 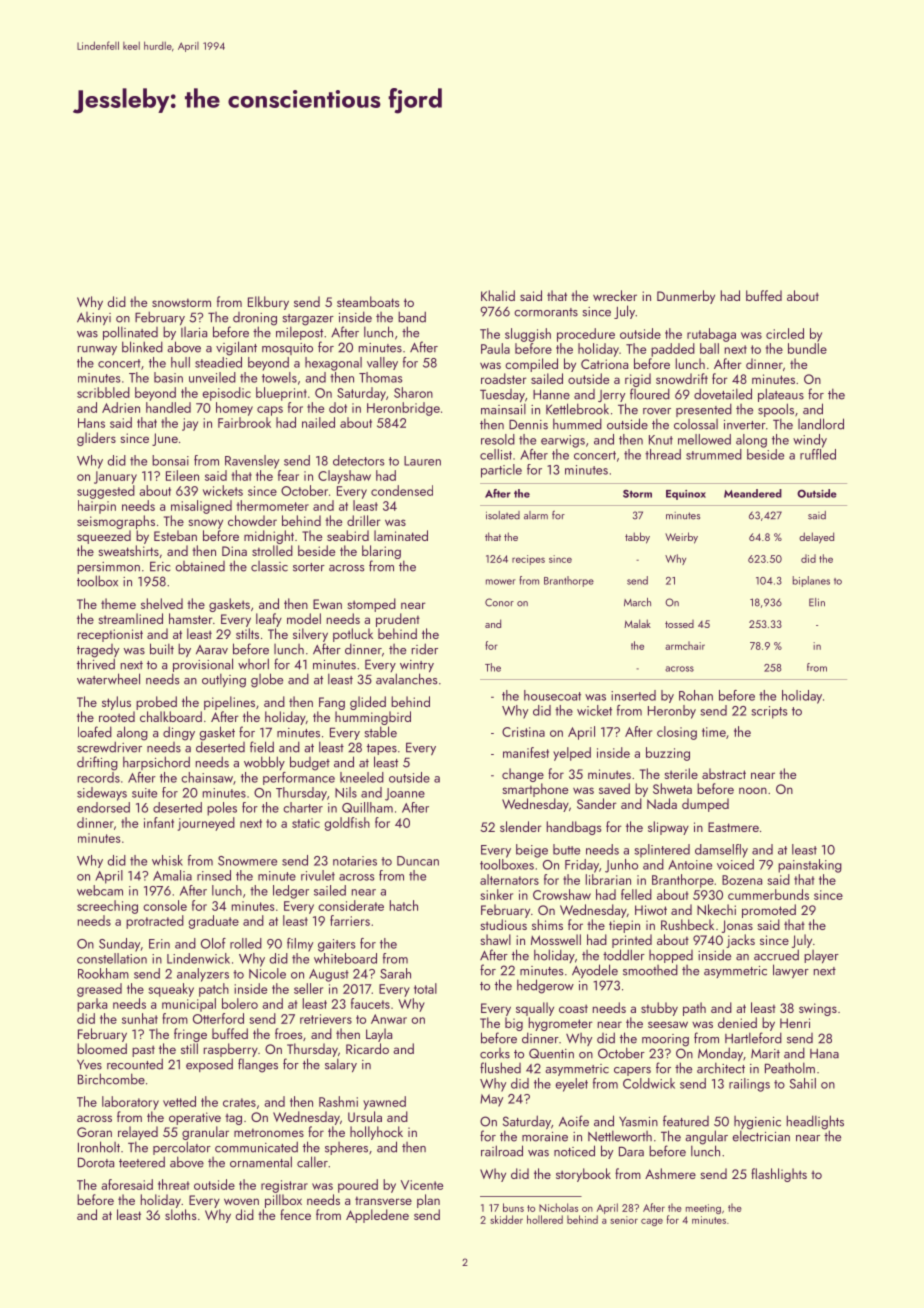 I want to click on buns, so click(x=513, y=1207).
